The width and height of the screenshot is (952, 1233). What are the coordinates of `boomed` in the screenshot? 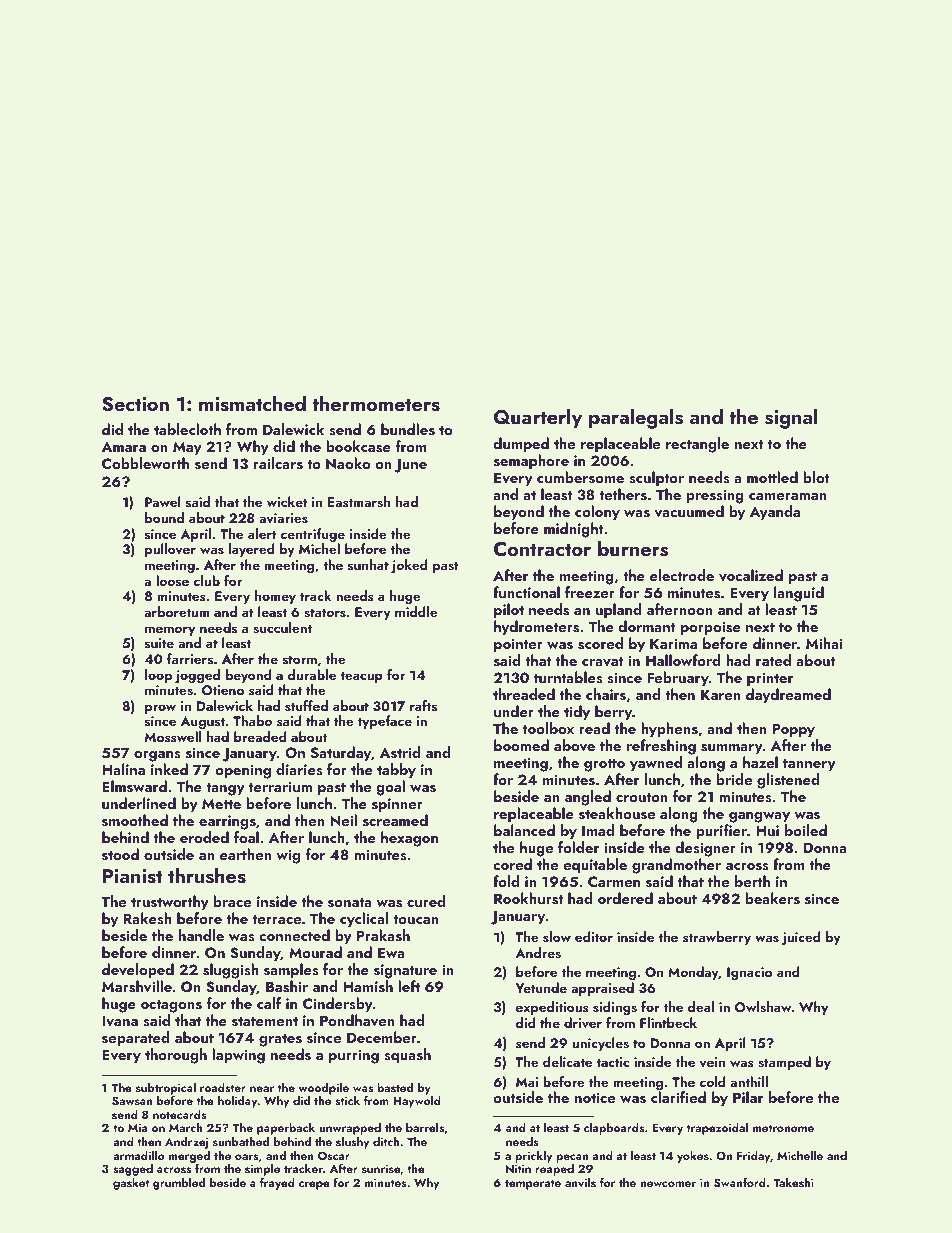 It's located at (521, 745).
